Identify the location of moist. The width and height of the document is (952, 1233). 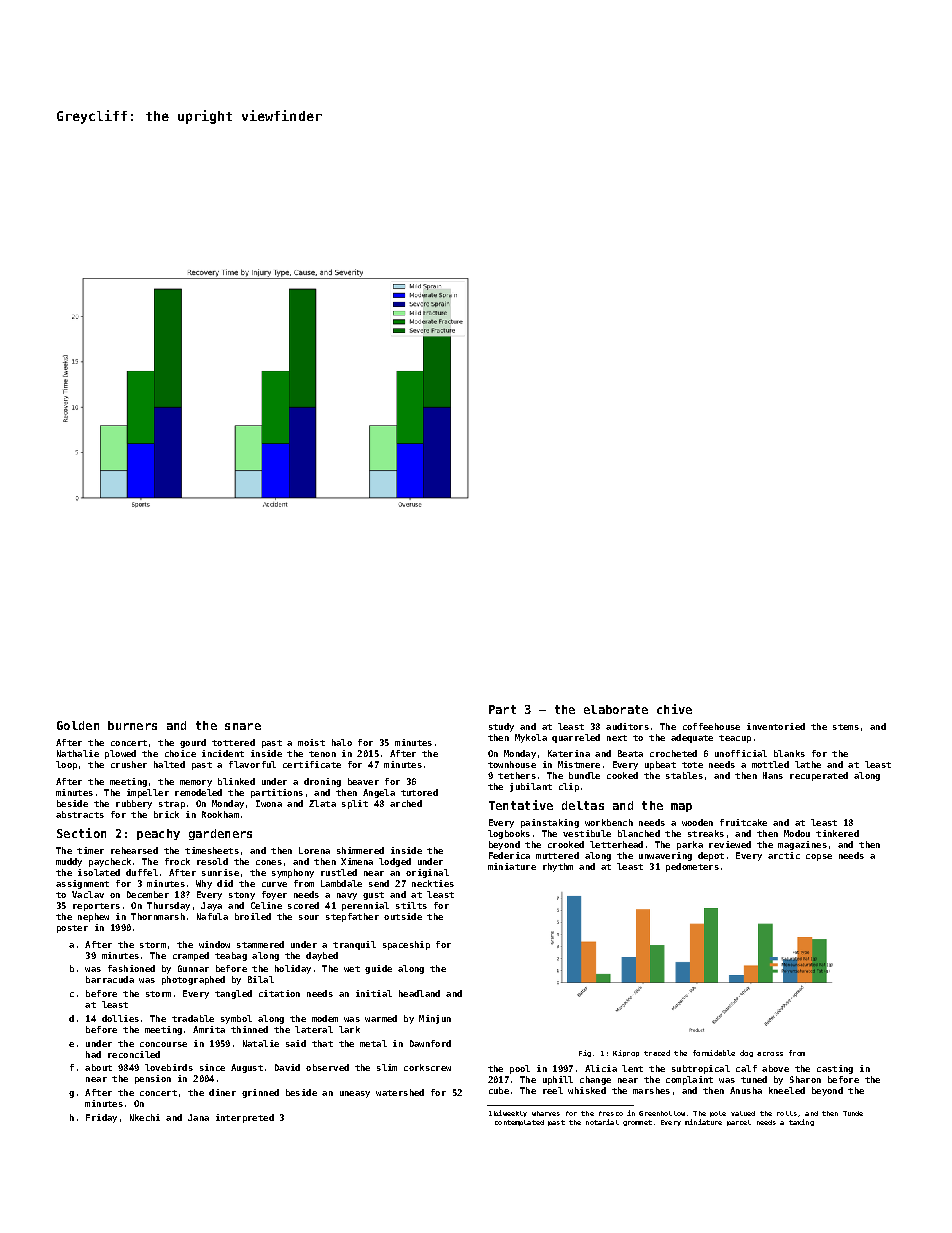
(311, 742).
